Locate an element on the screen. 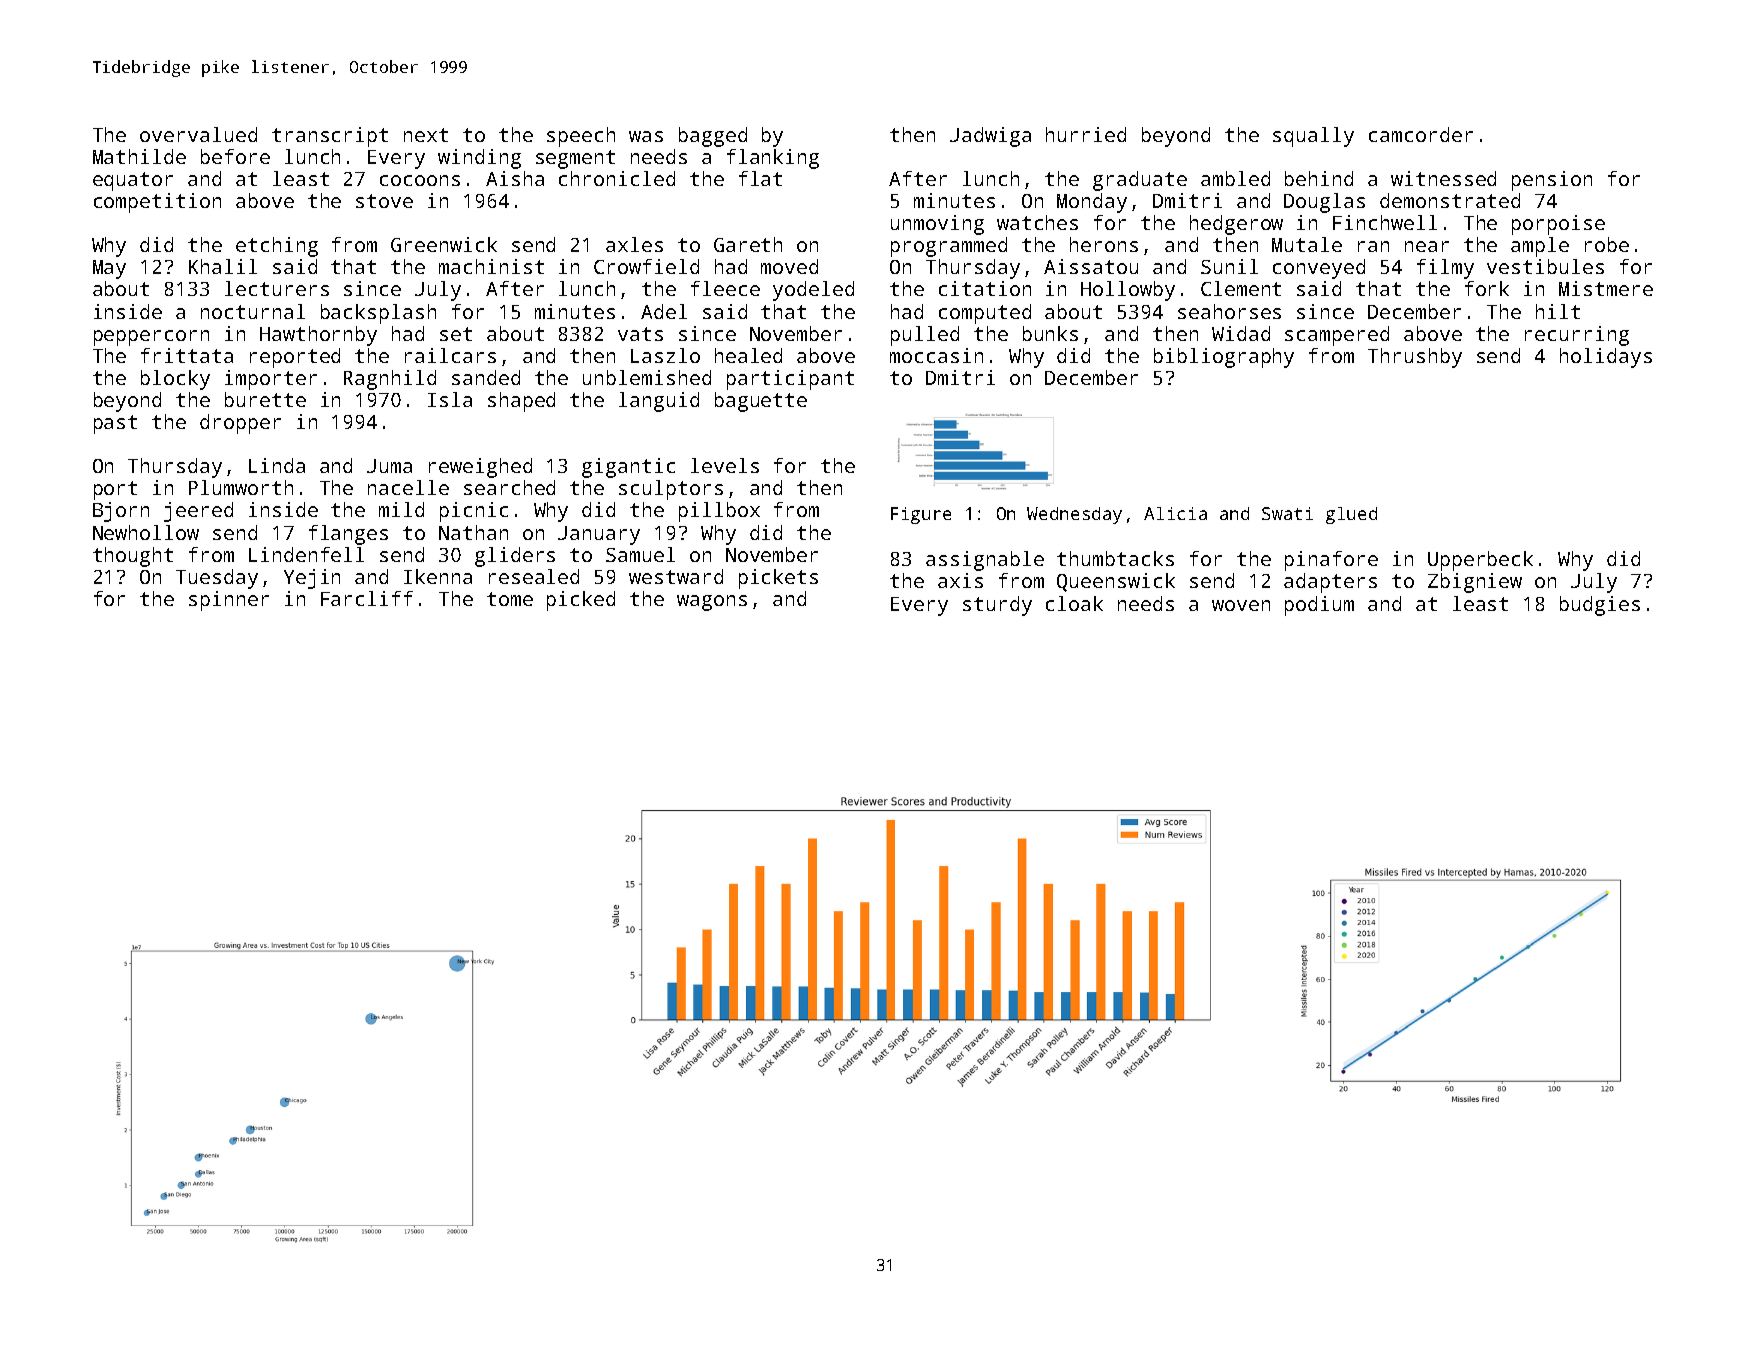 Image resolution: width=1752 pixels, height=1354 pixels. Farcliff is located at coordinates (367, 598).
